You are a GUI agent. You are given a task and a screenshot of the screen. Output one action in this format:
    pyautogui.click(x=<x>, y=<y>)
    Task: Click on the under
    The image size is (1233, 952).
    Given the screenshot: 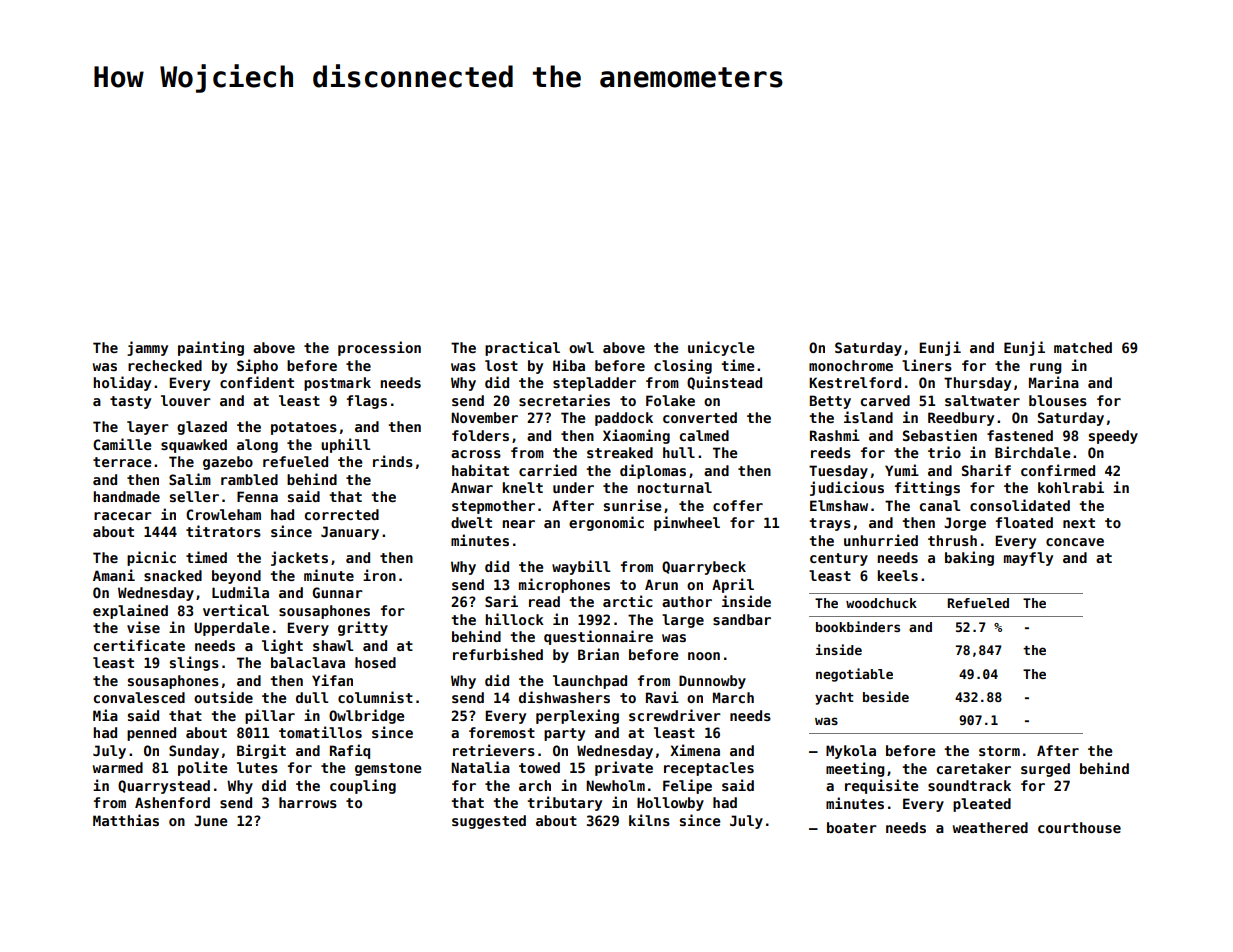 What is the action you would take?
    pyautogui.click(x=573, y=487)
